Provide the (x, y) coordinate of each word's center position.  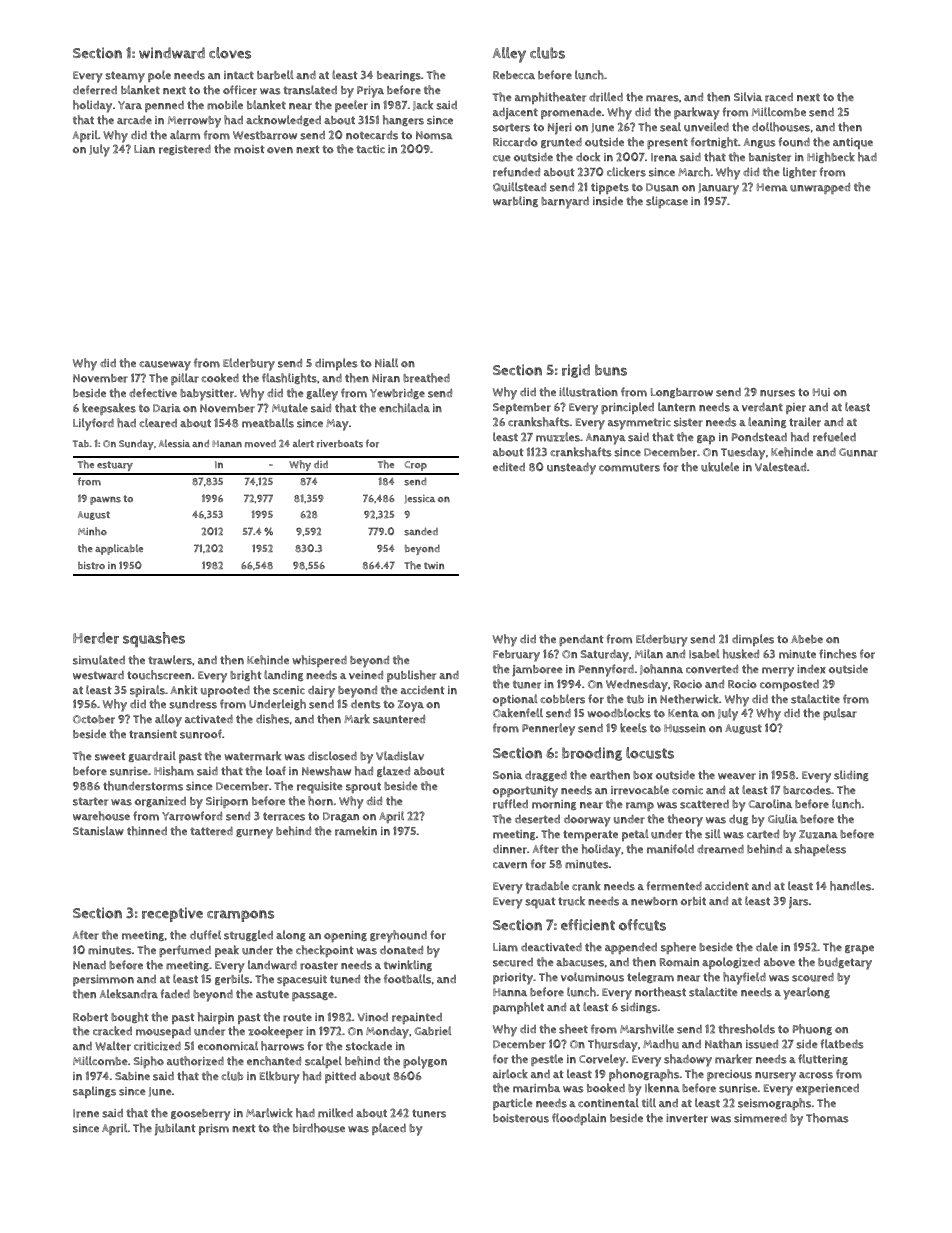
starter (90, 801)
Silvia (748, 96)
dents (366, 704)
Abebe (807, 639)
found (794, 142)
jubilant (175, 1129)
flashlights (289, 378)
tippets (610, 188)
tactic (370, 149)
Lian (144, 149)
